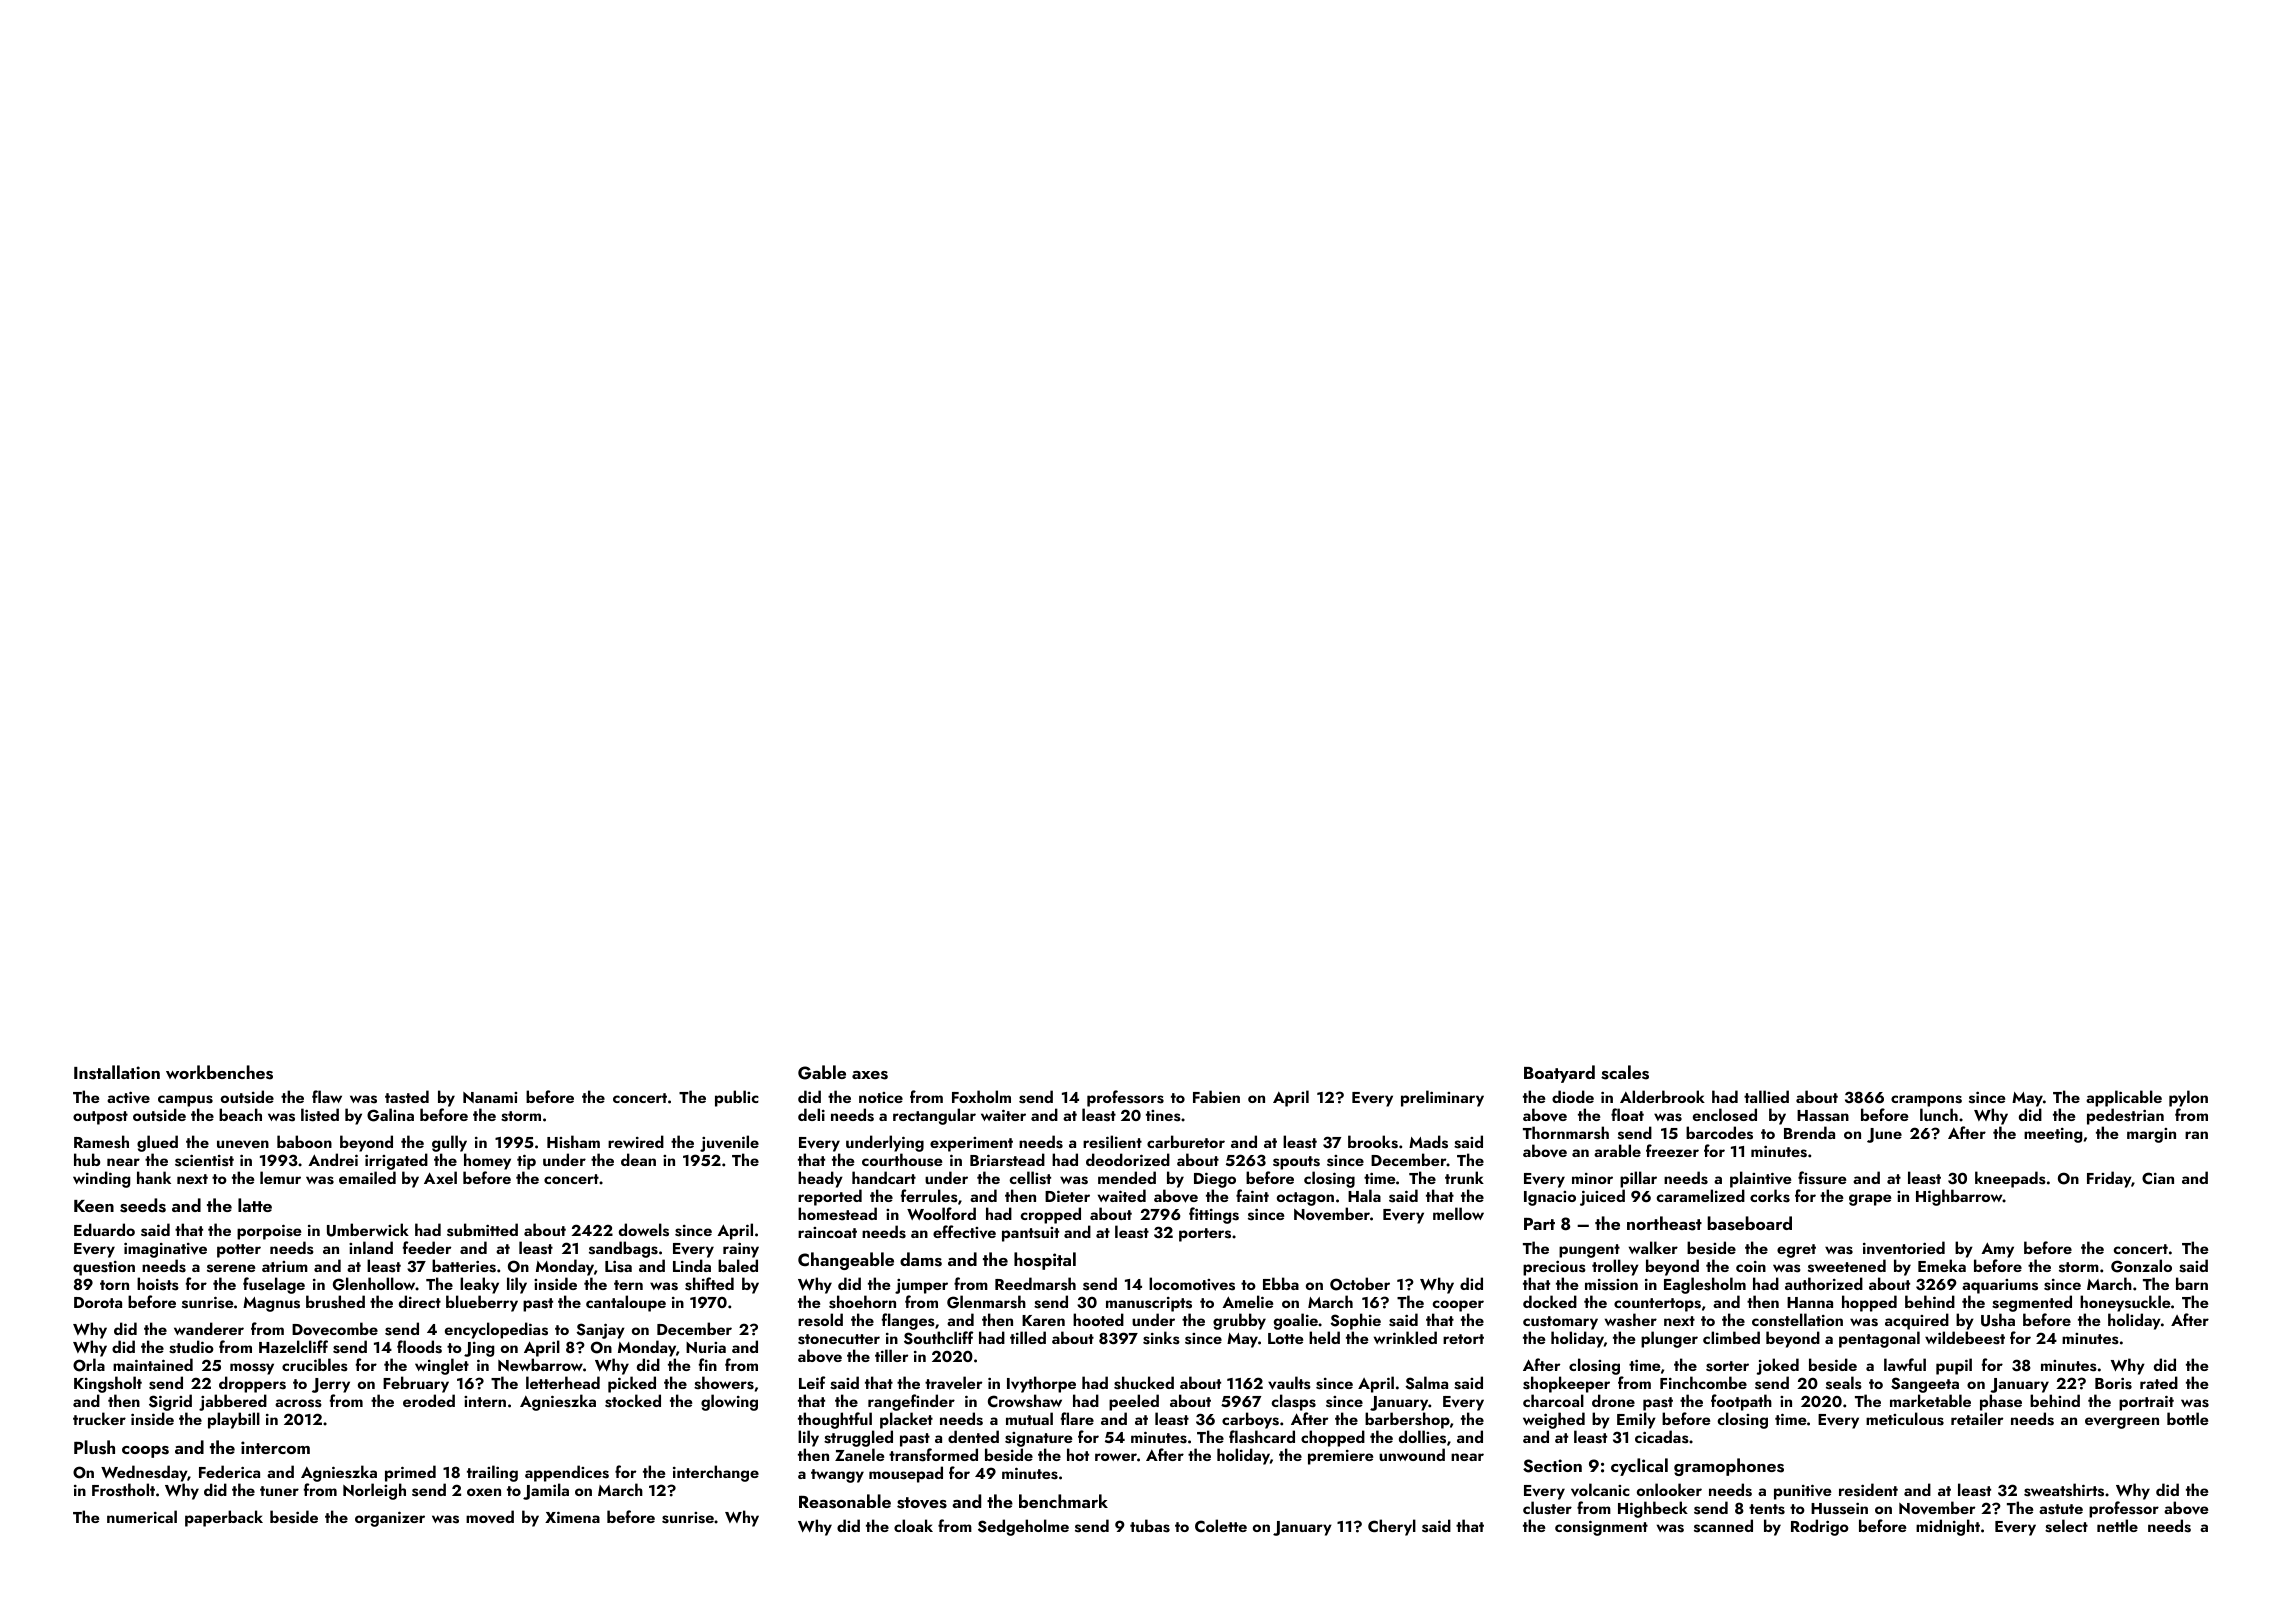  What do you see at coordinates (1296, 1163) in the screenshot?
I see `spouts` at bounding box center [1296, 1163].
